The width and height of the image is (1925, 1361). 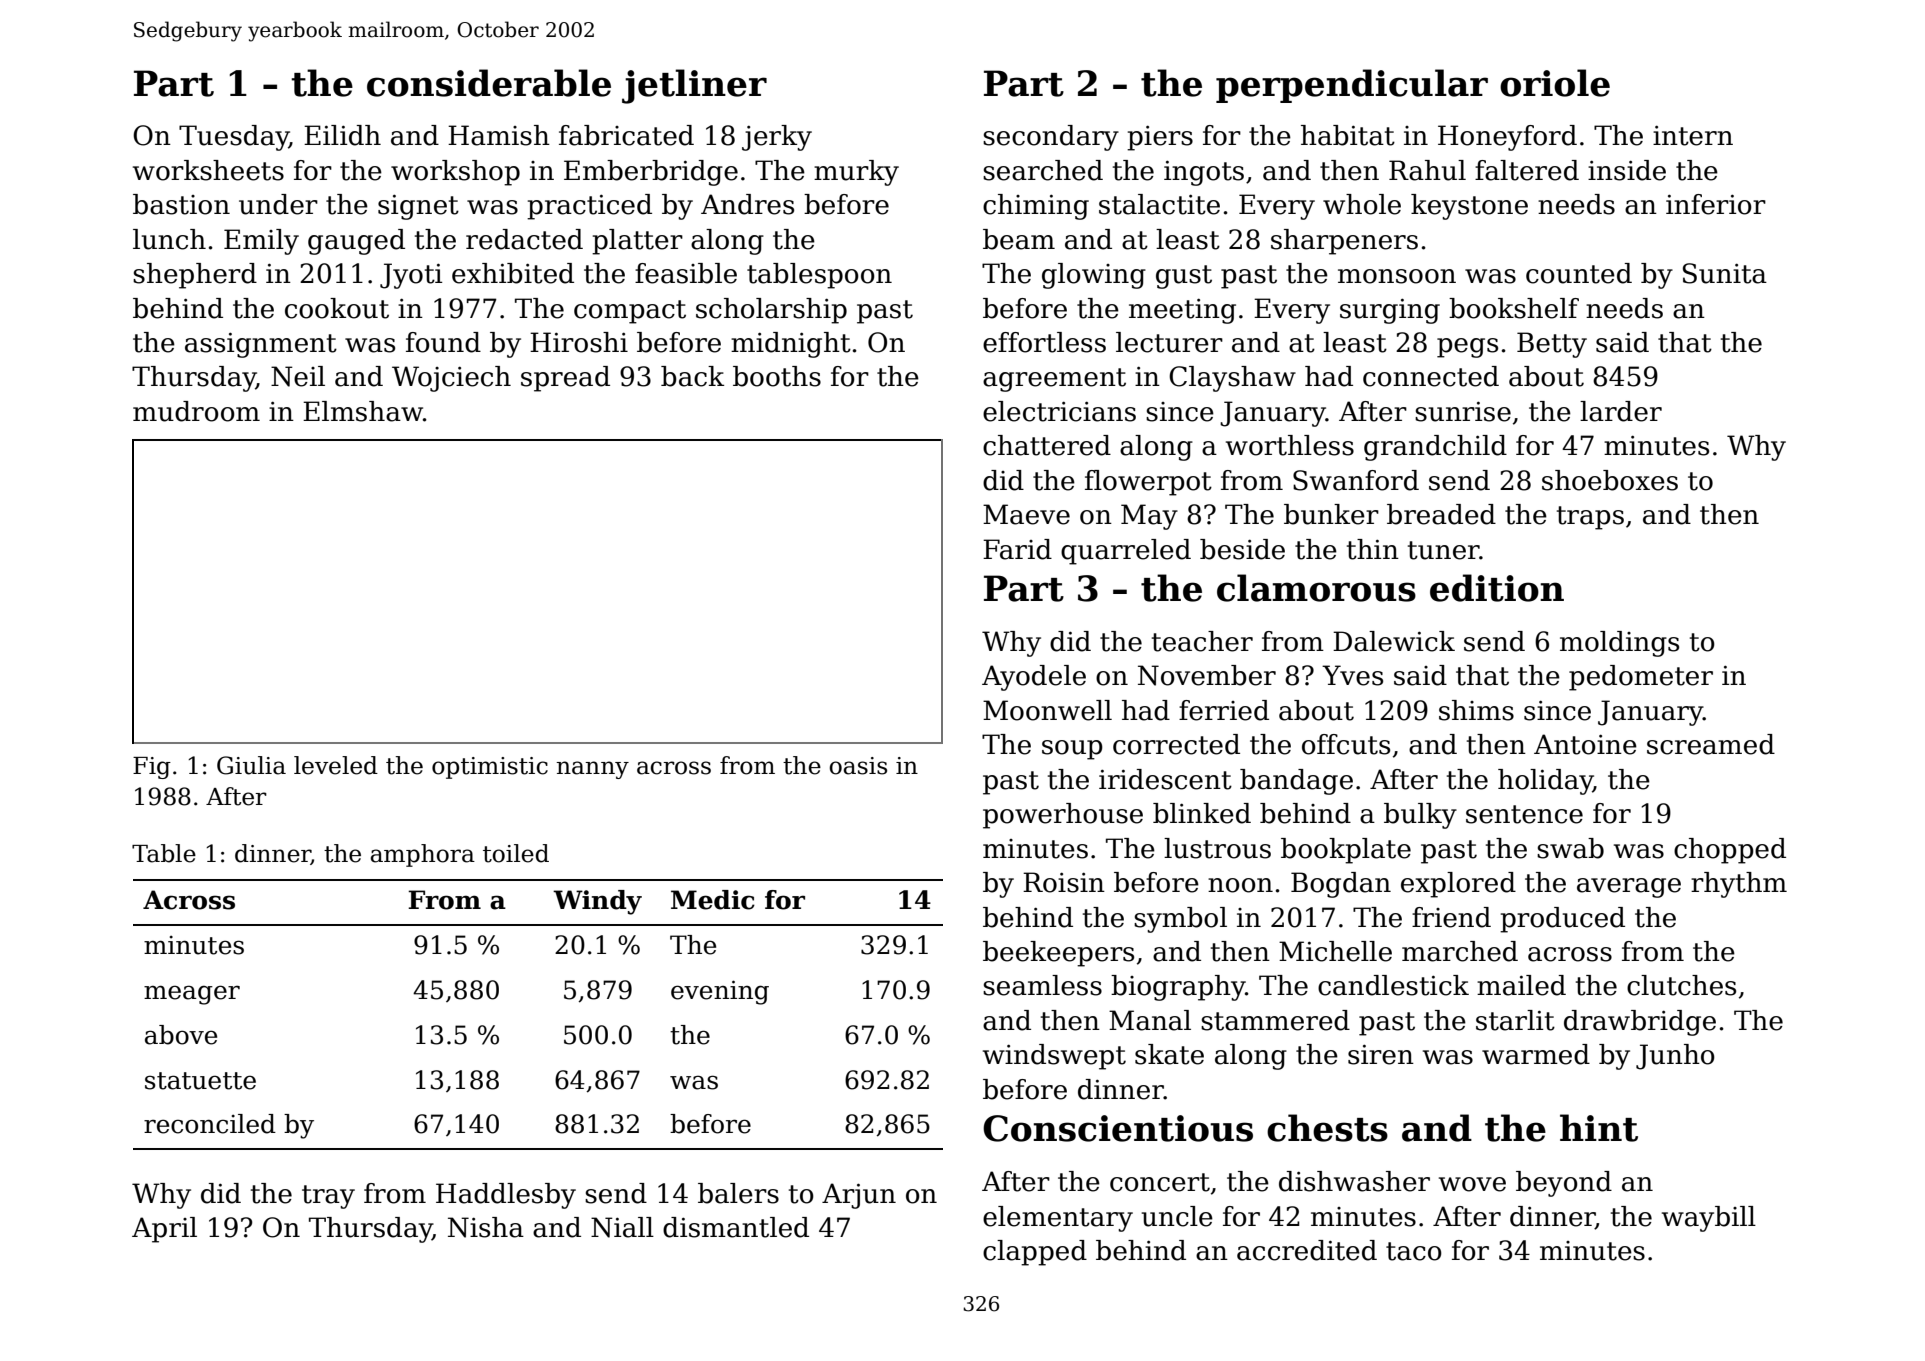 What do you see at coordinates (1035, 1253) in the image?
I see `clapped` at bounding box center [1035, 1253].
